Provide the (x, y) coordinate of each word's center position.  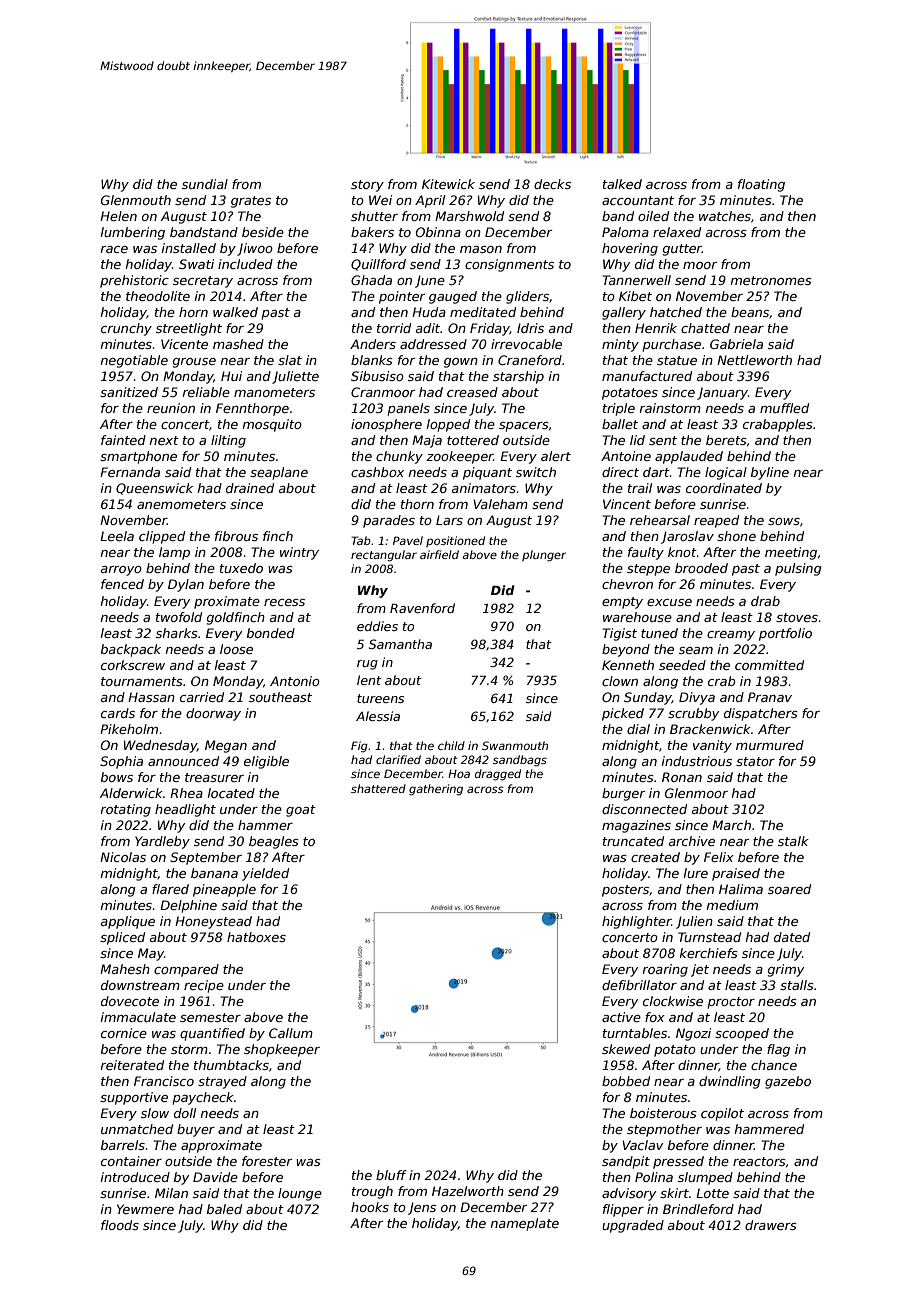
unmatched (137, 1129)
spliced (122, 938)
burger (623, 794)
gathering (436, 790)
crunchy (126, 329)
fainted (123, 440)
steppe (648, 570)
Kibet (635, 296)
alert (556, 456)
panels (409, 409)
